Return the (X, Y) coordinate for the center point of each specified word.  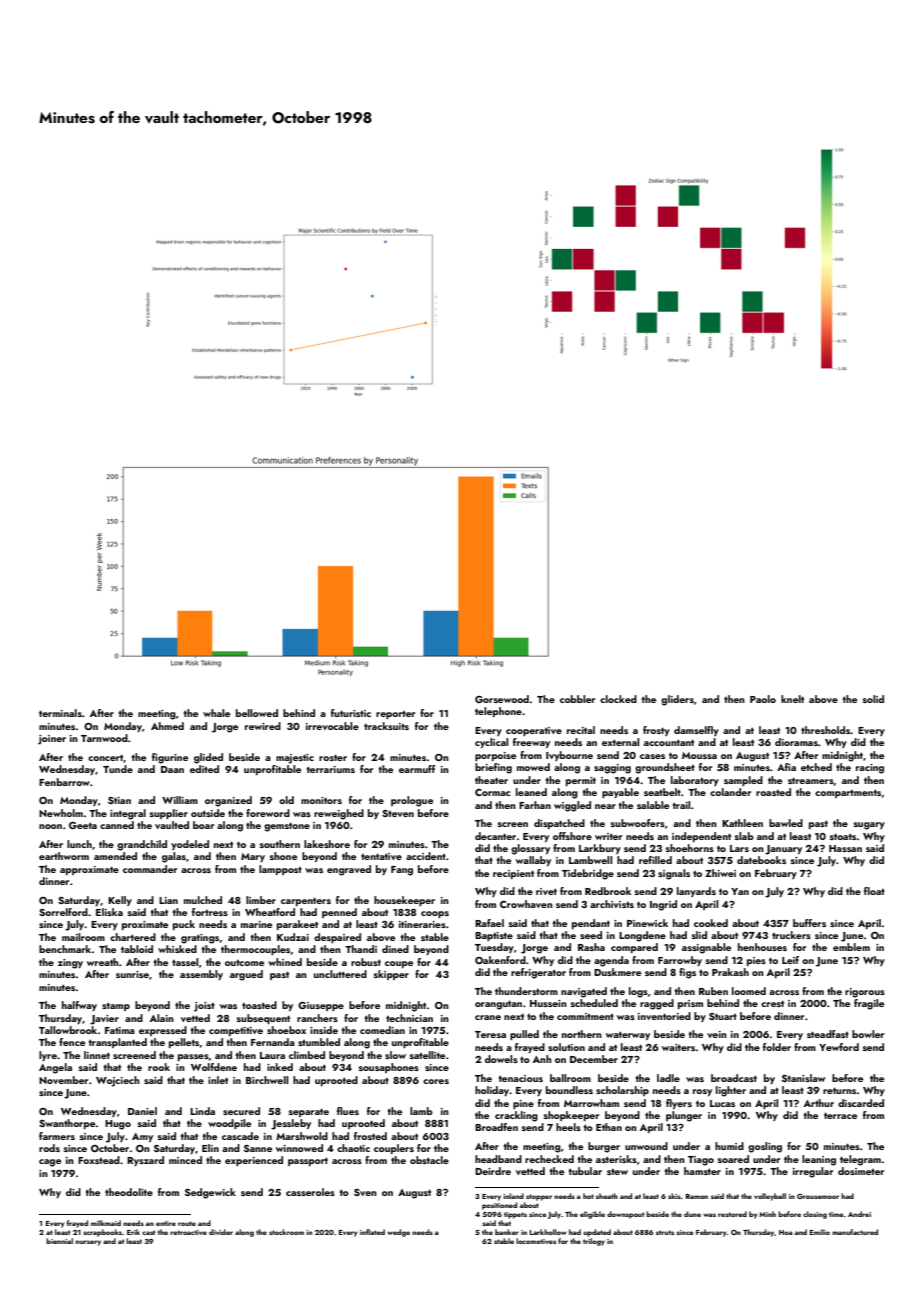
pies (756, 961)
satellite (427, 1055)
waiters (678, 1047)
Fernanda (273, 1042)
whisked (177, 949)
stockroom (286, 1232)
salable (653, 805)
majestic (295, 759)
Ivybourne (569, 756)
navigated (584, 992)
